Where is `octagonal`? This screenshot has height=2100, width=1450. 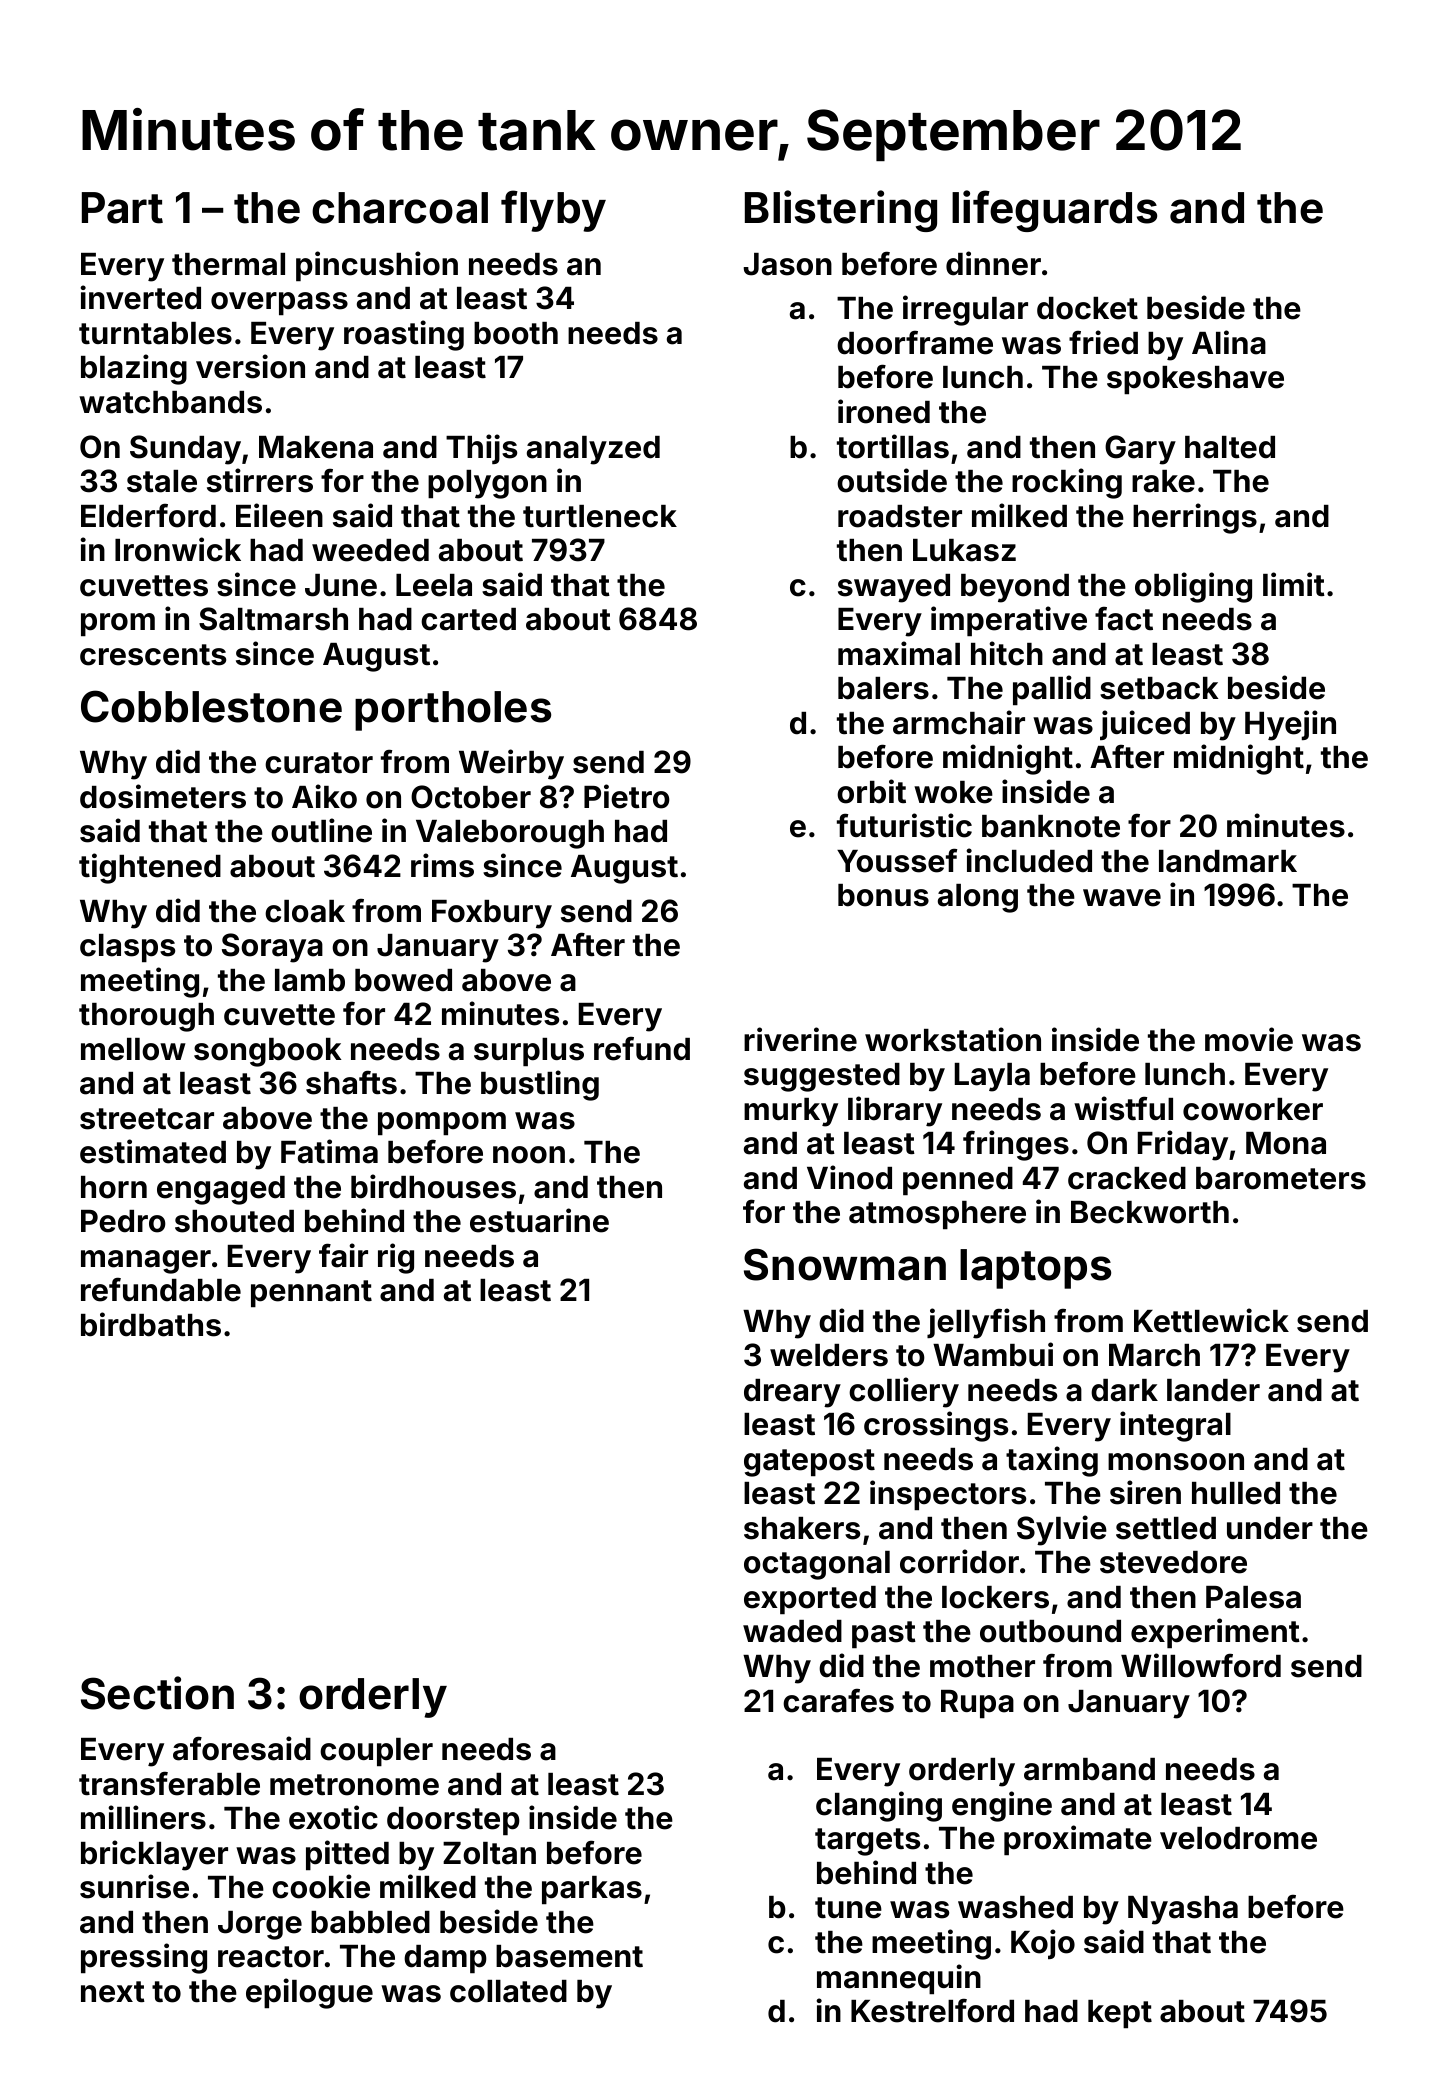 octagonal is located at coordinates (817, 1565).
